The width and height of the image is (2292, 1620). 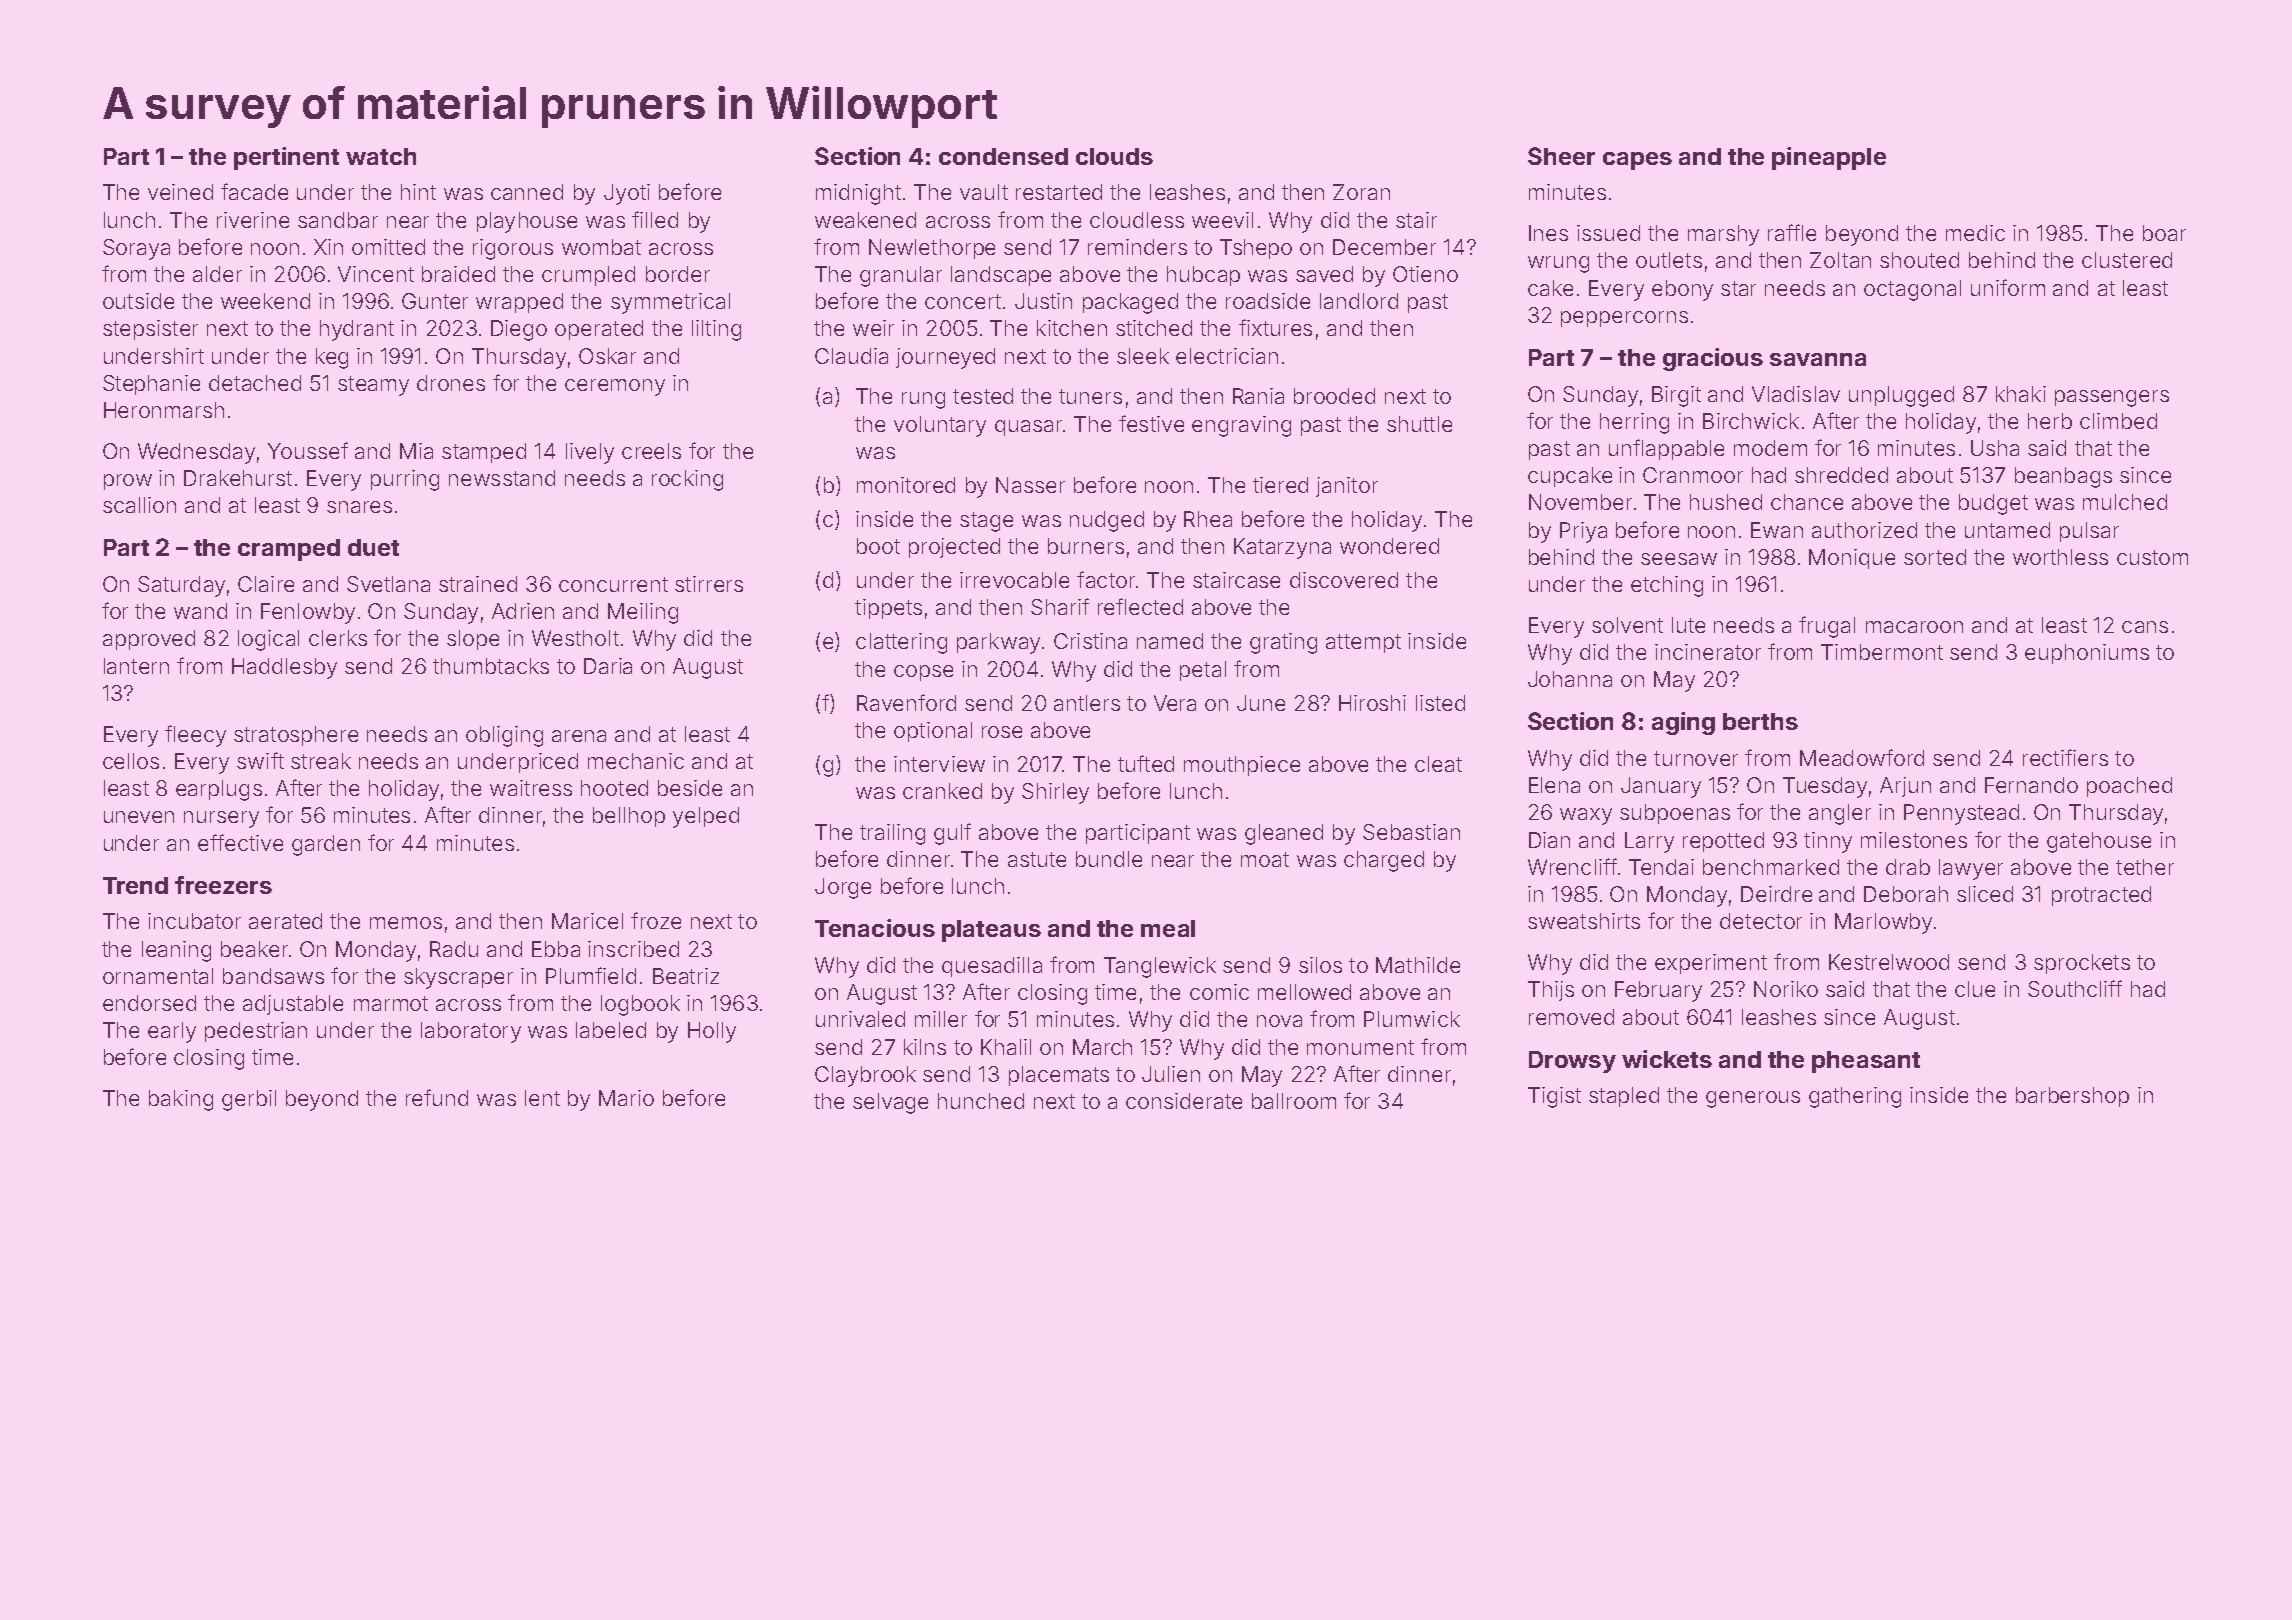 I want to click on early, so click(x=172, y=1032).
